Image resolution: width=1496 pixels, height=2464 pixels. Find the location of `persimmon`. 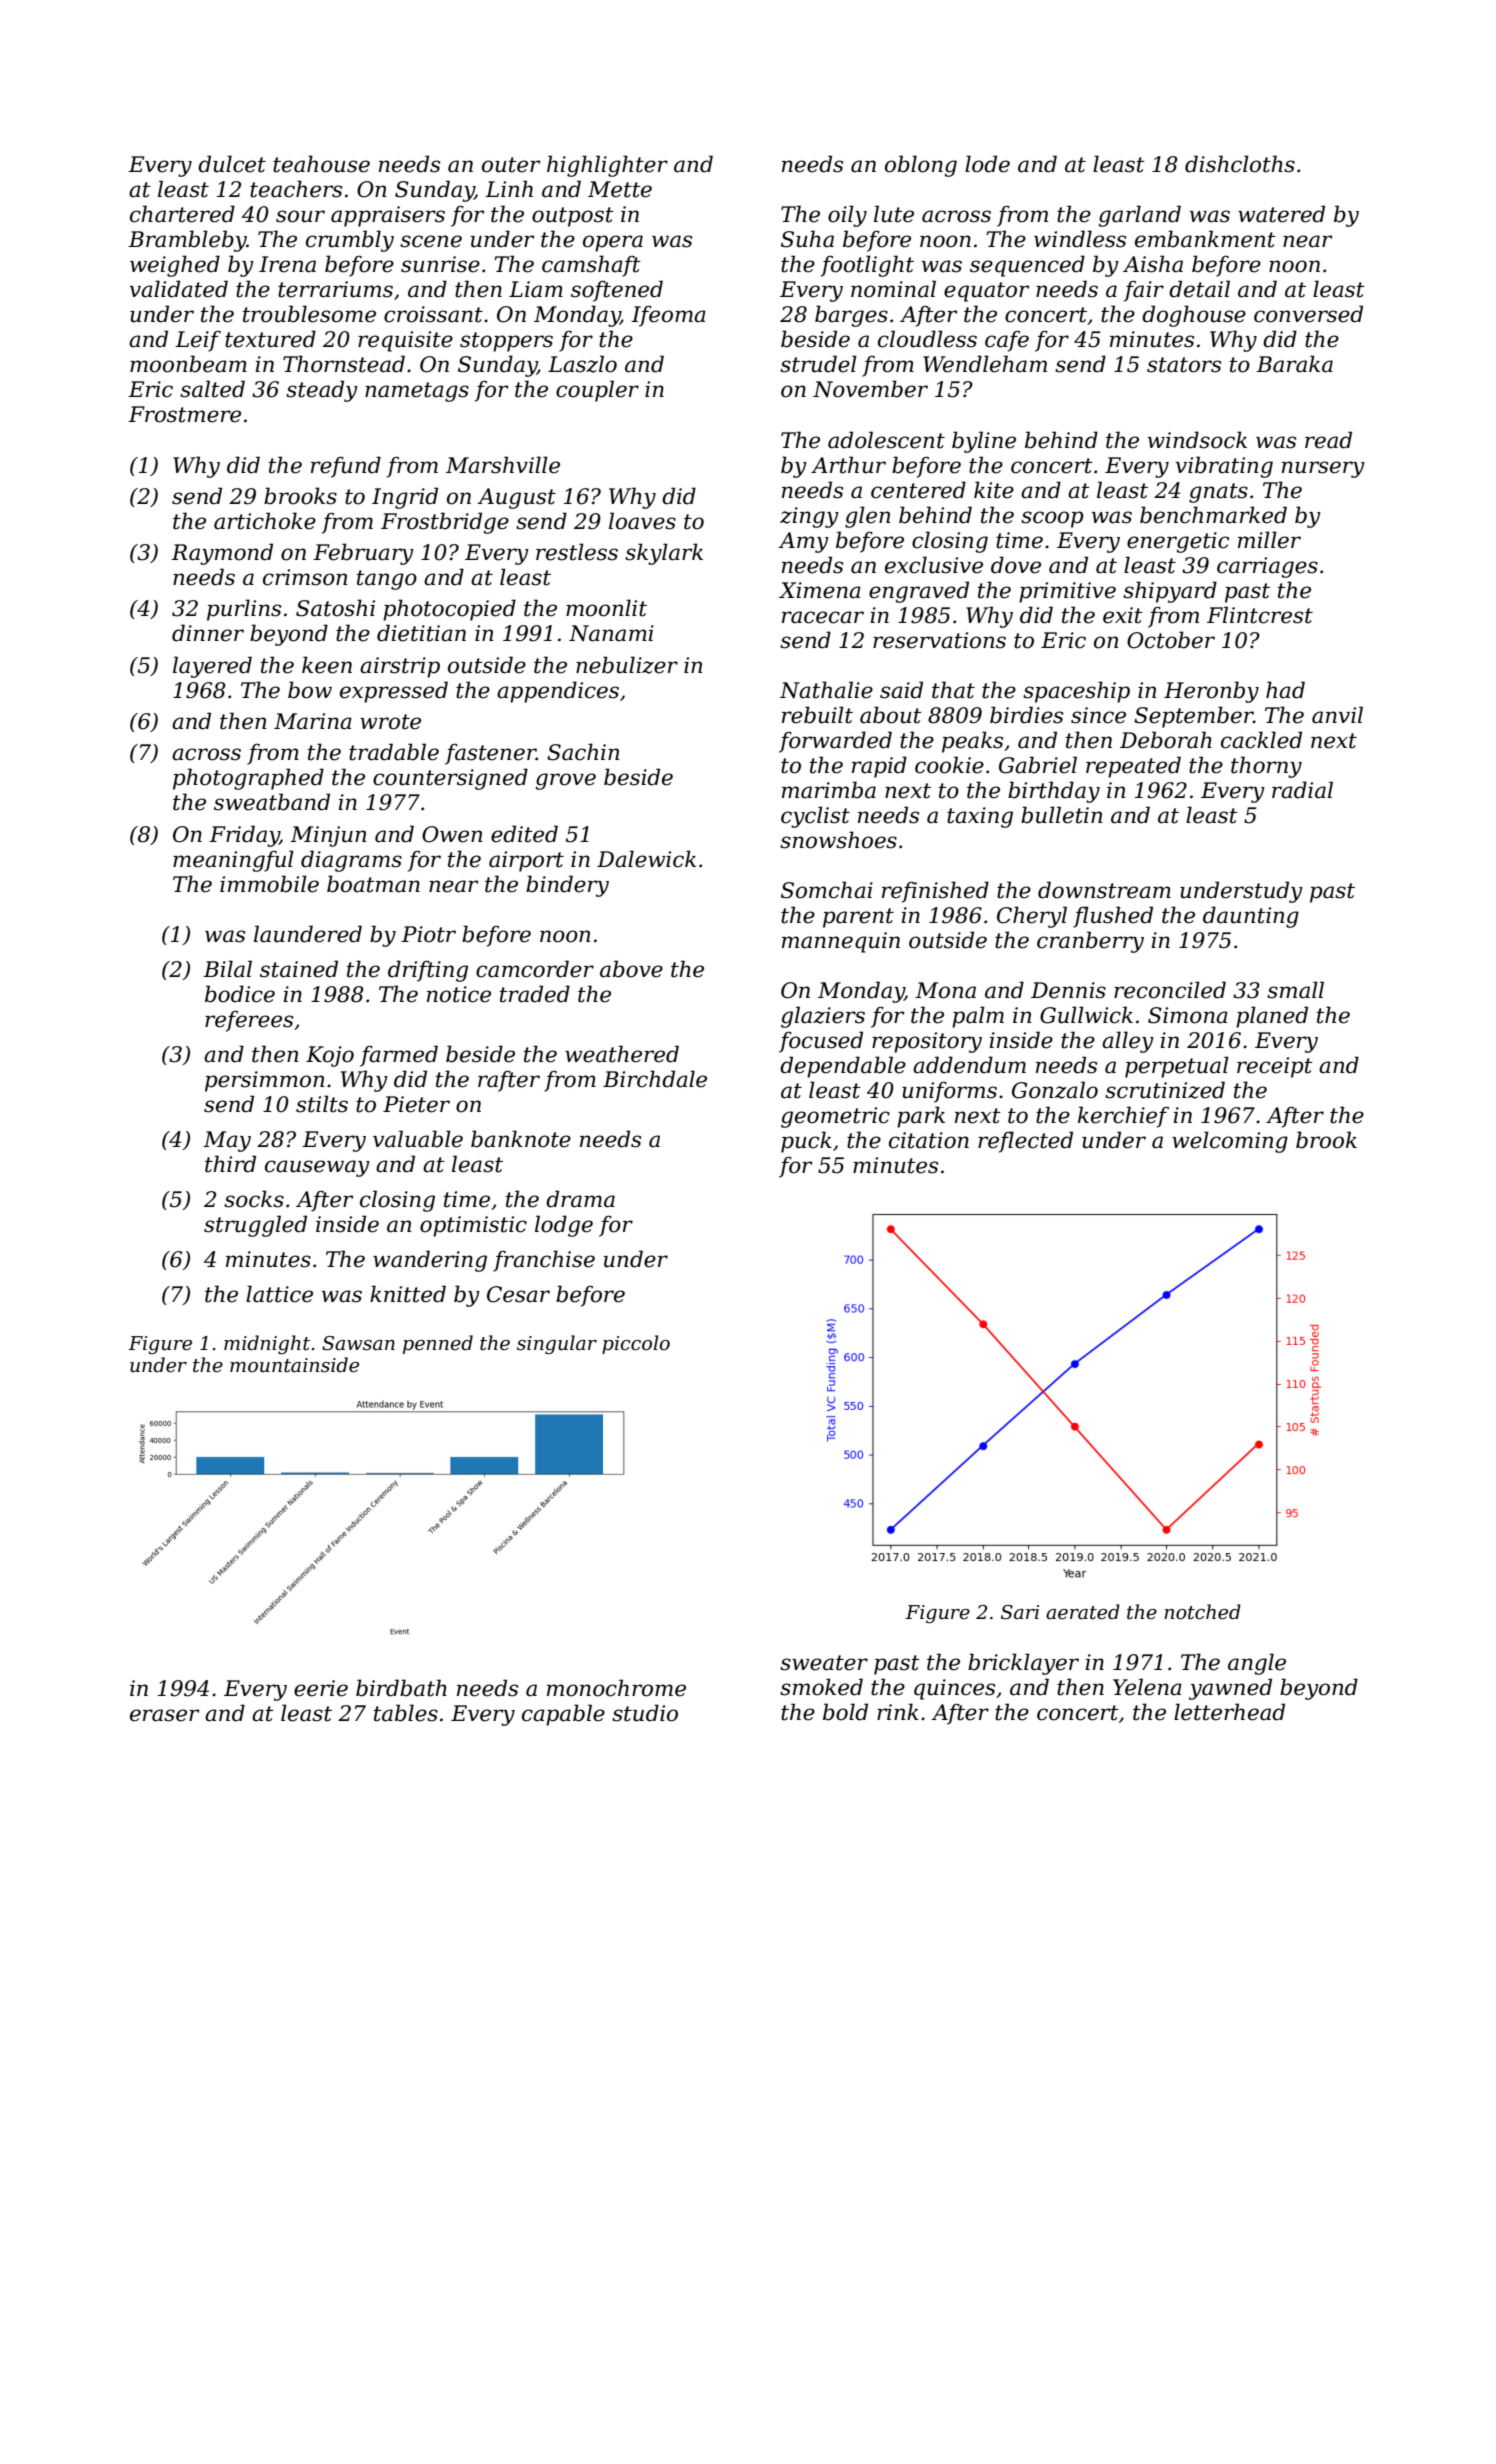

persimmon is located at coordinates (265, 1081).
